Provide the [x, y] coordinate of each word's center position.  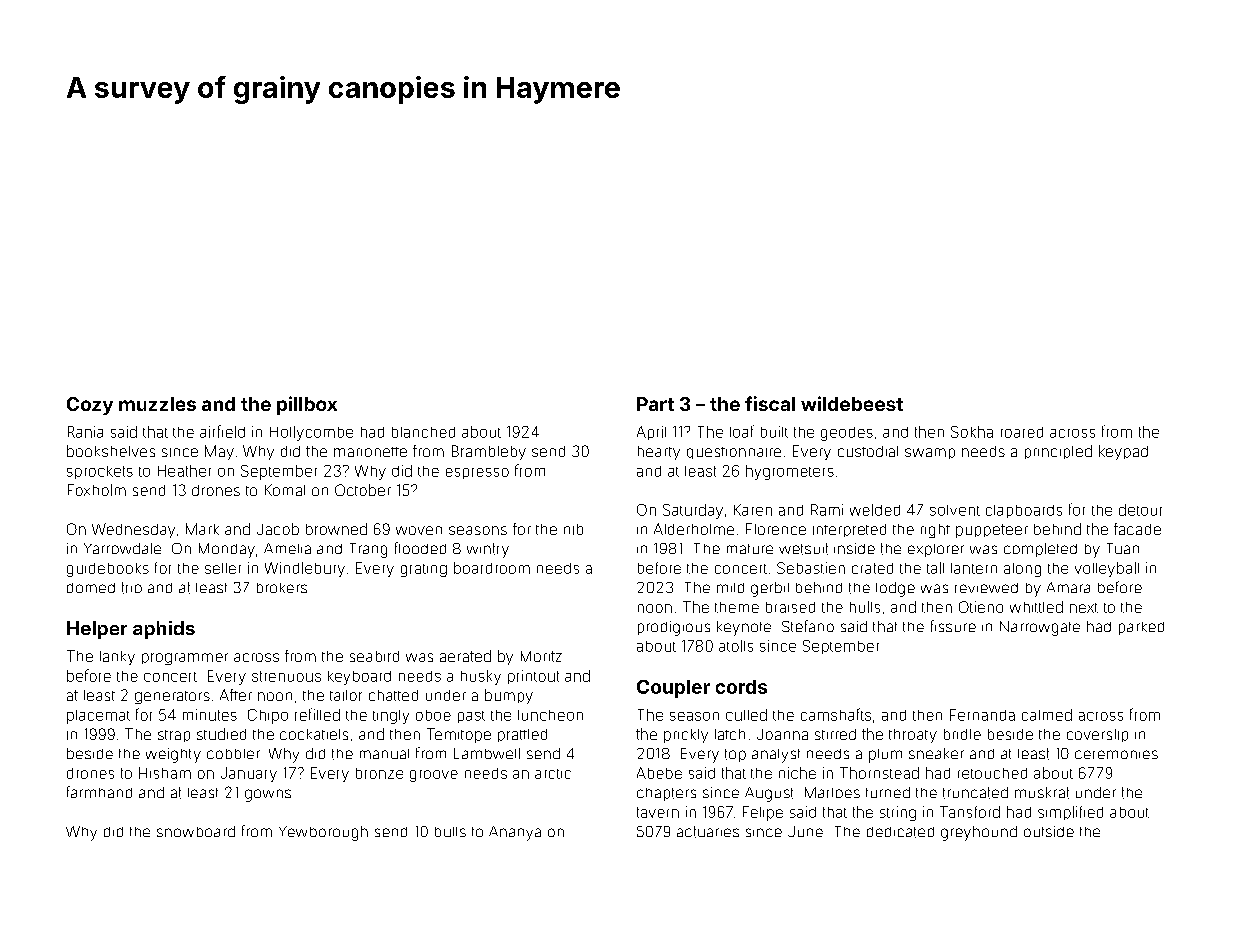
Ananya [515, 833]
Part [655, 404]
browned [336, 529]
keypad [1123, 452]
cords [741, 687]
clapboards [1024, 511]
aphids [164, 630]
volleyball [1107, 569]
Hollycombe [311, 433]
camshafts [836, 714]
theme [737, 607]
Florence [776, 529]
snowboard [196, 831]
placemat [98, 717]
